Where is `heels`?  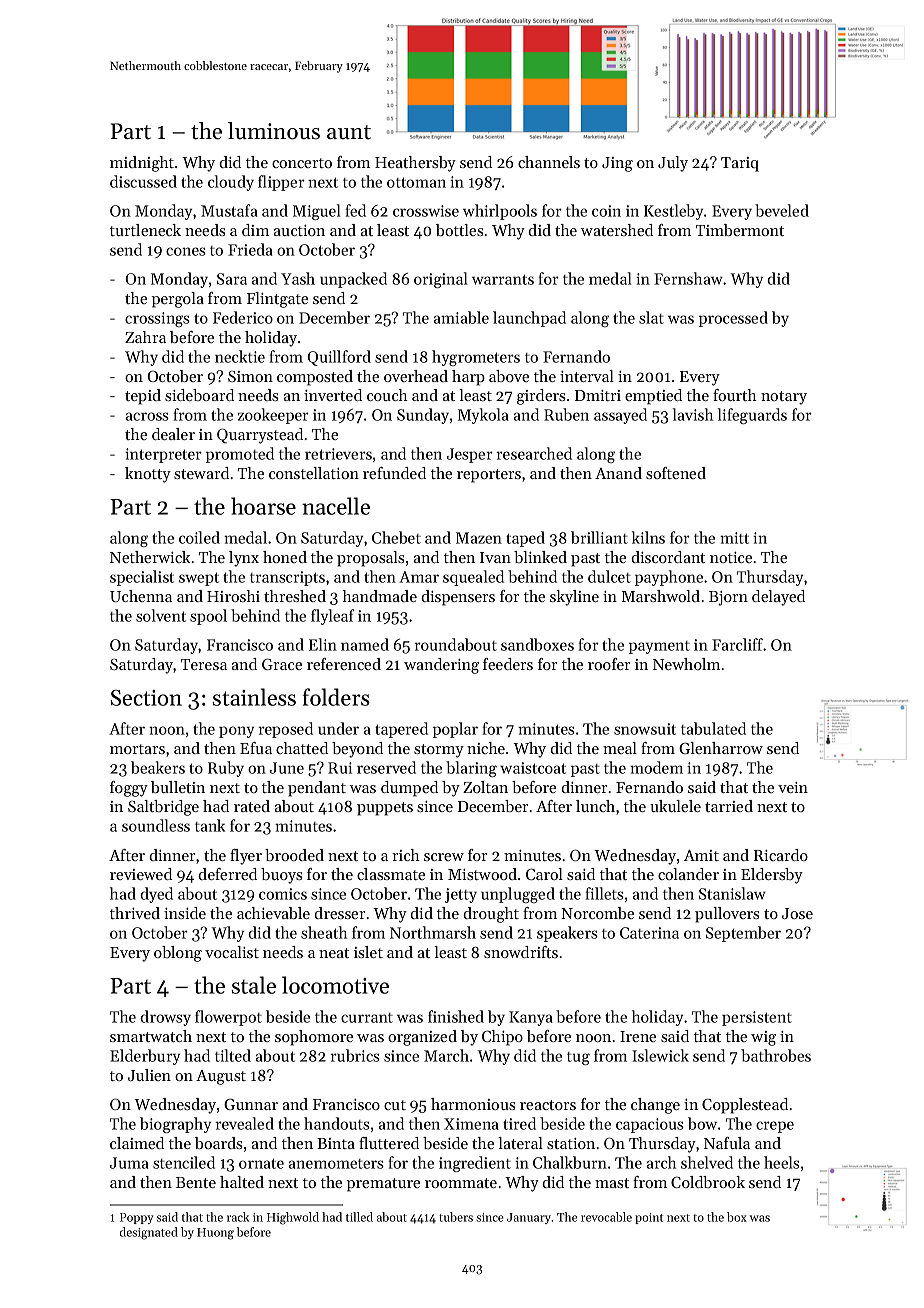
heels is located at coordinates (782, 1162).
